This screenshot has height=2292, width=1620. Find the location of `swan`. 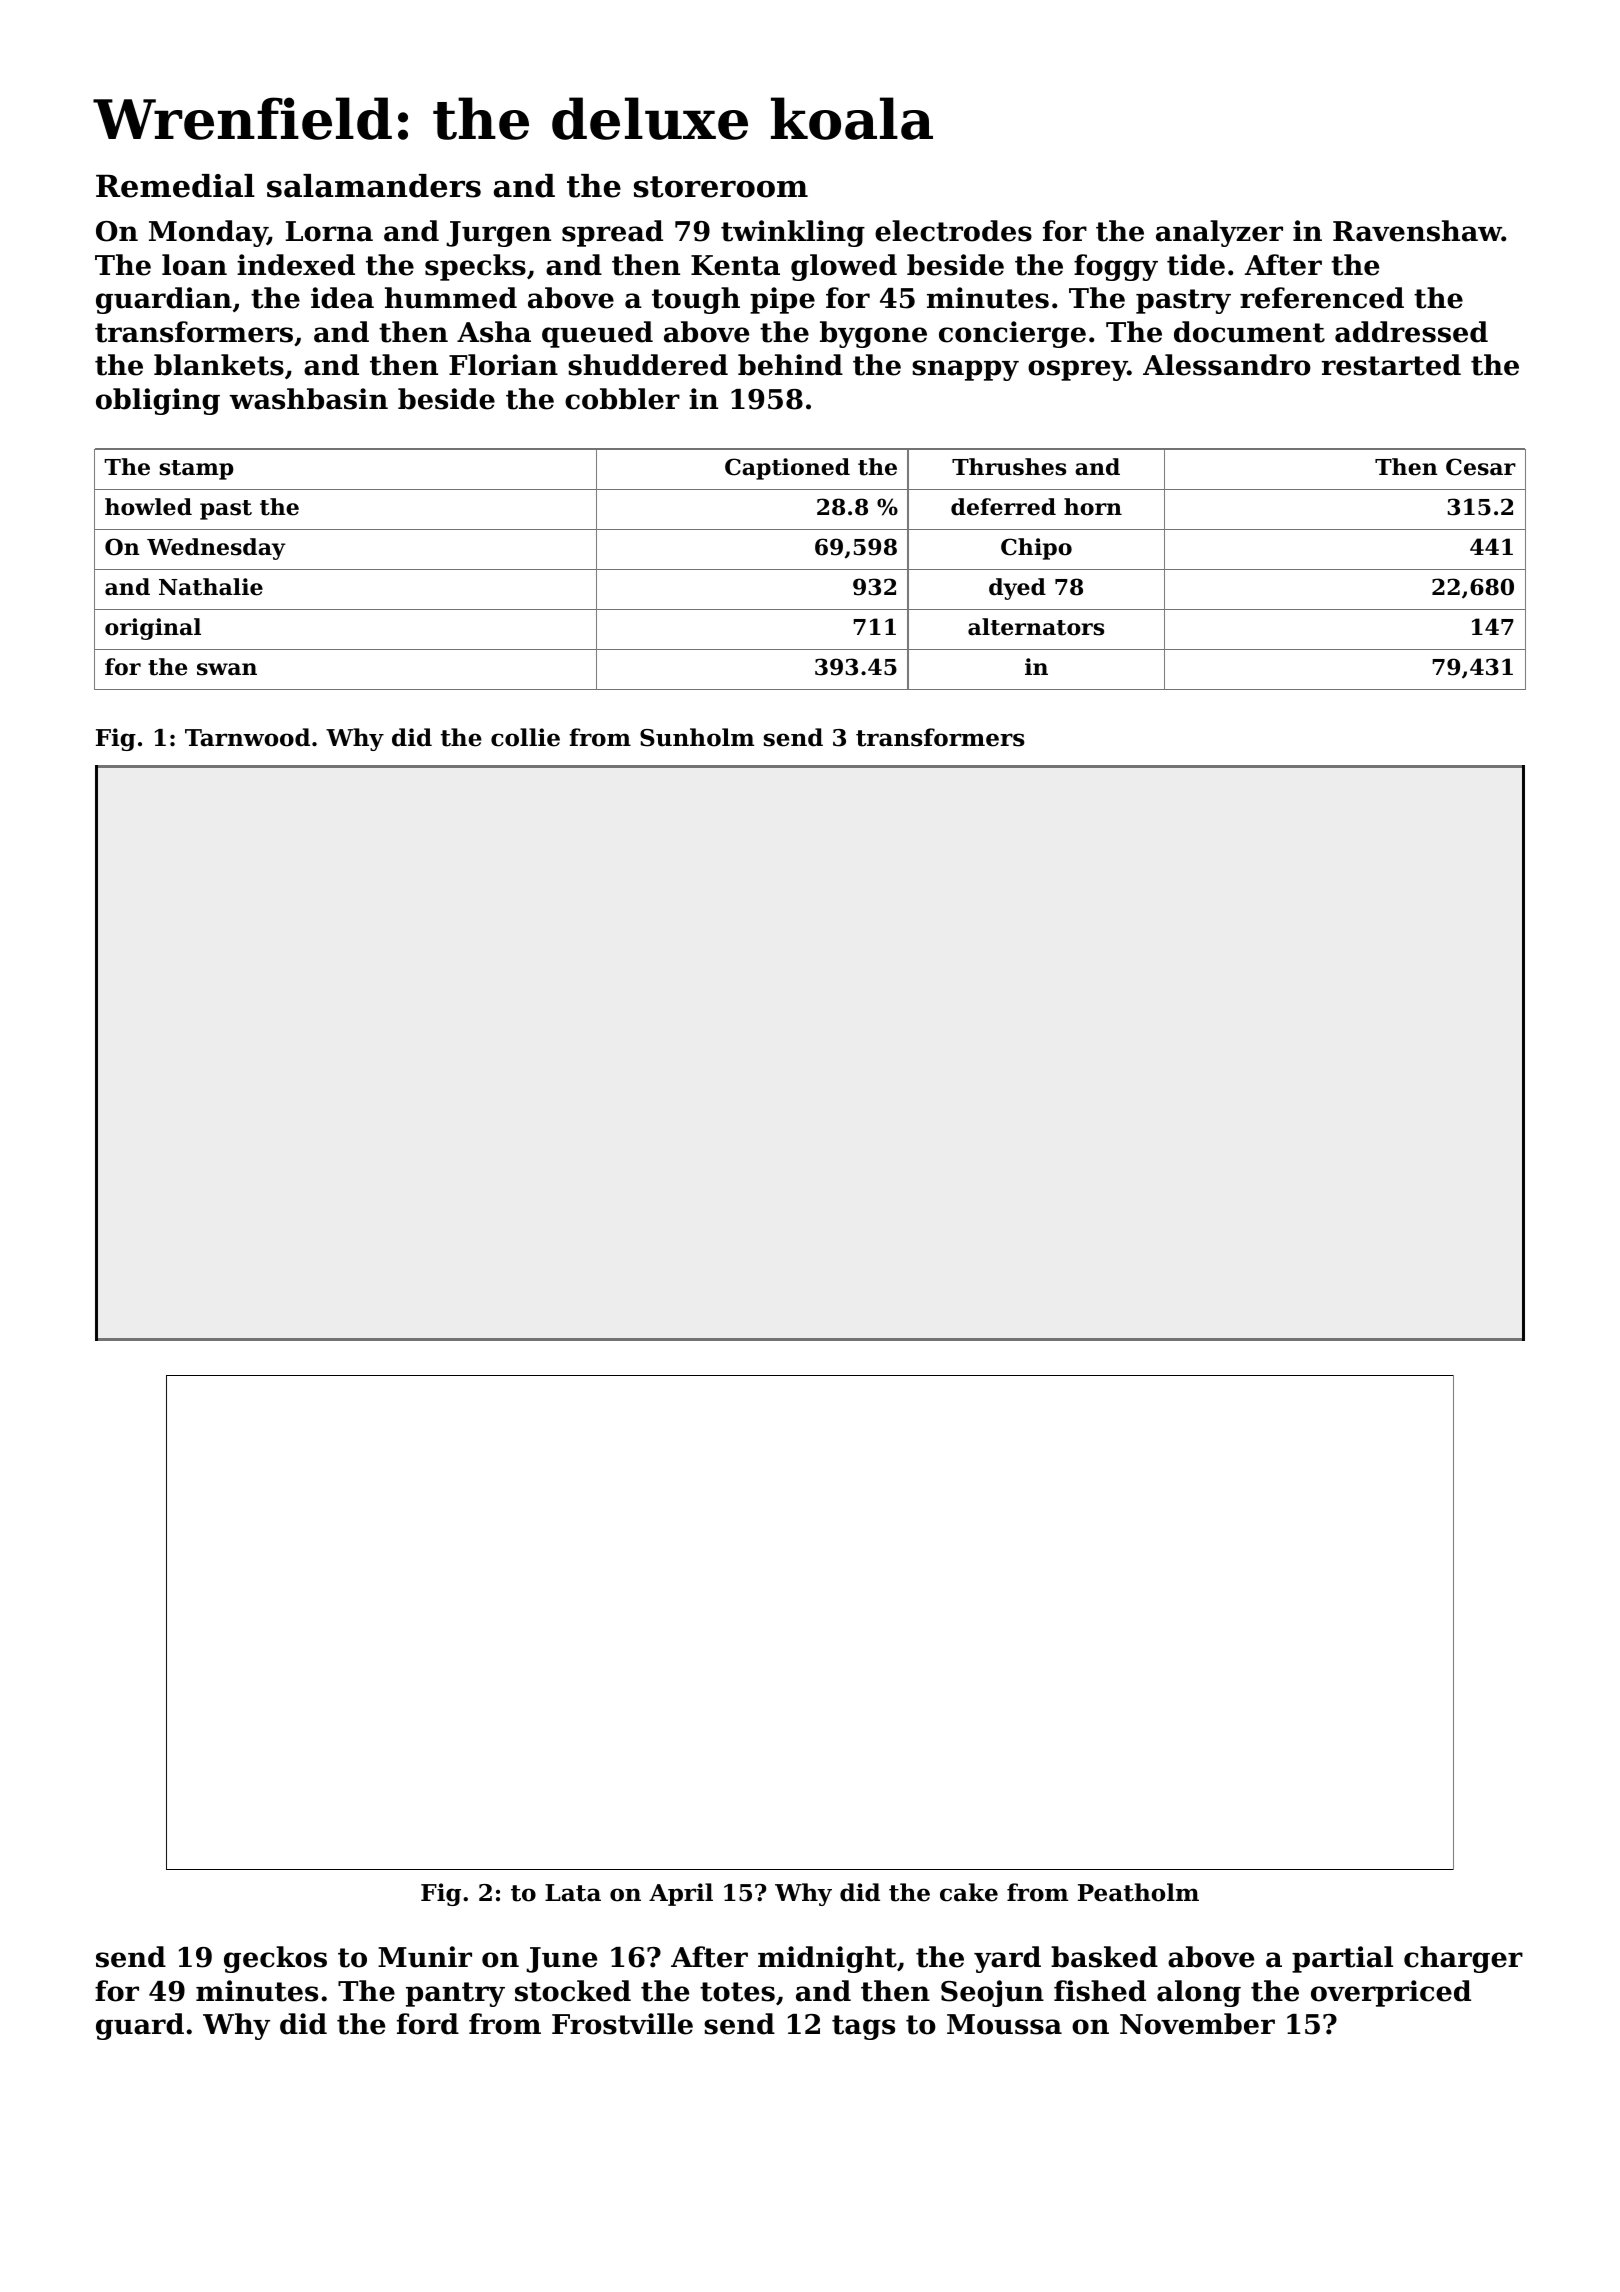

swan is located at coordinates (227, 669).
